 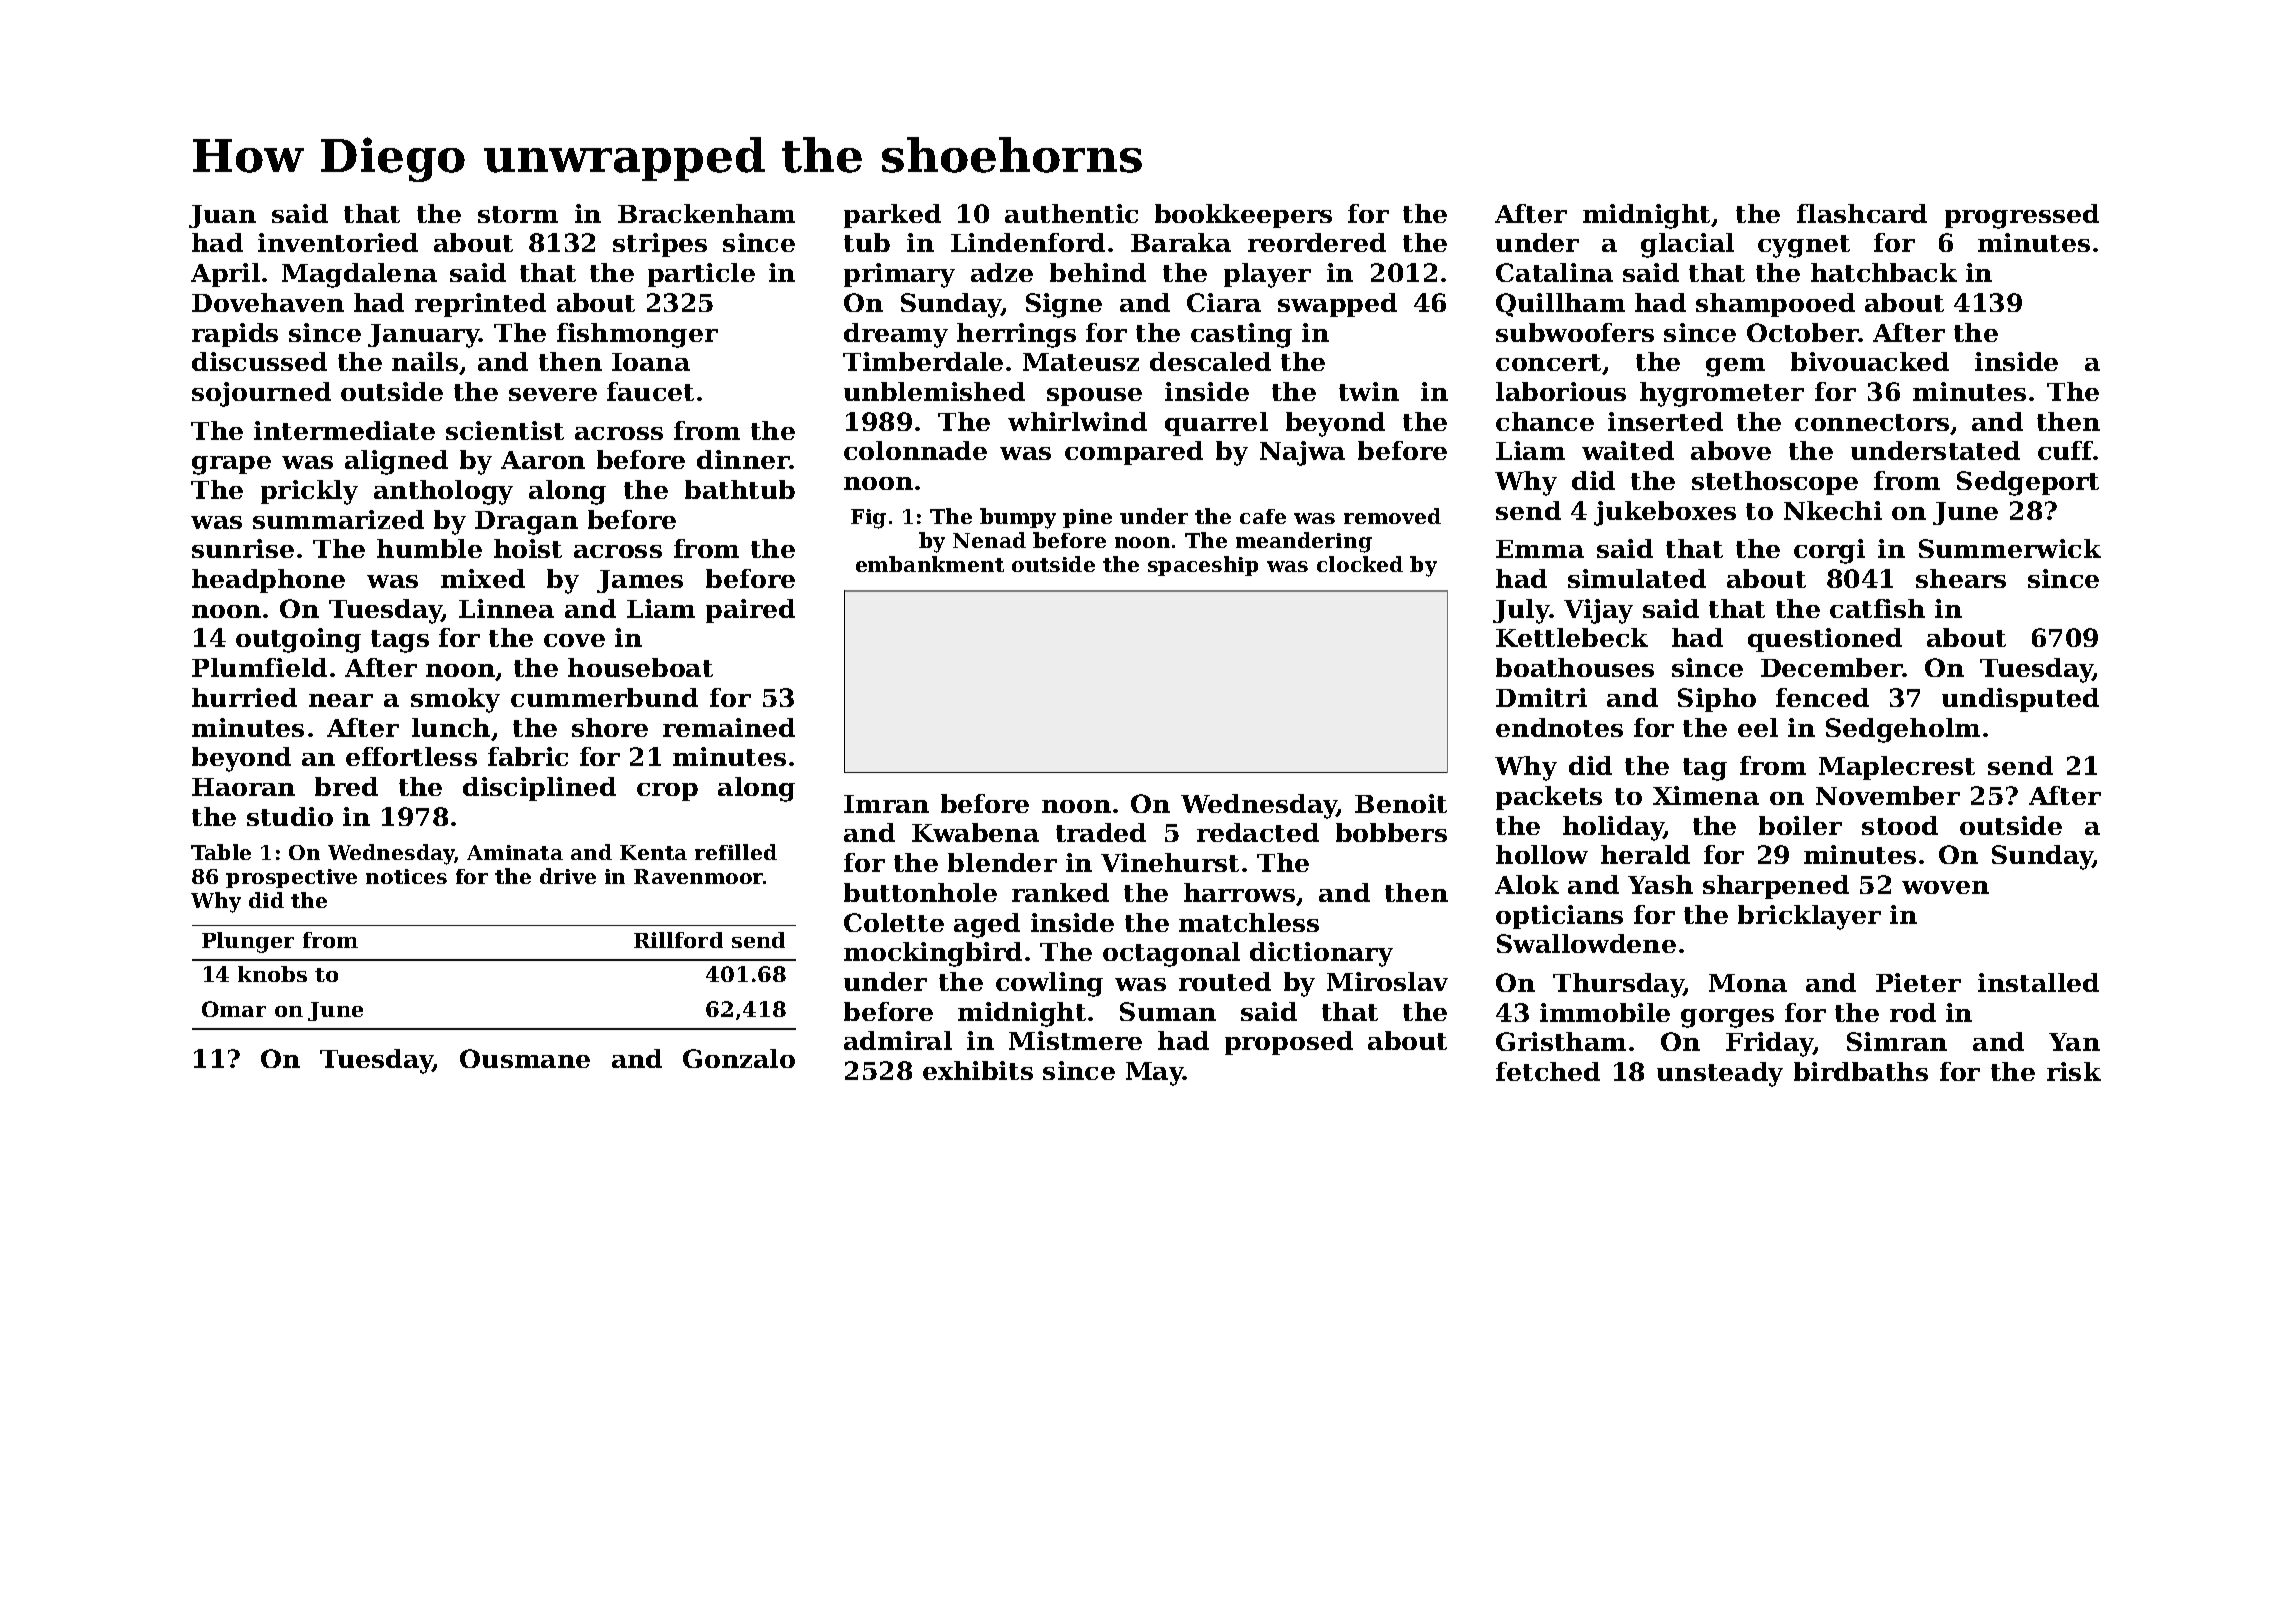 What do you see at coordinates (1900, 825) in the image?
I see `stood` at bounding box center [1900, 825].
